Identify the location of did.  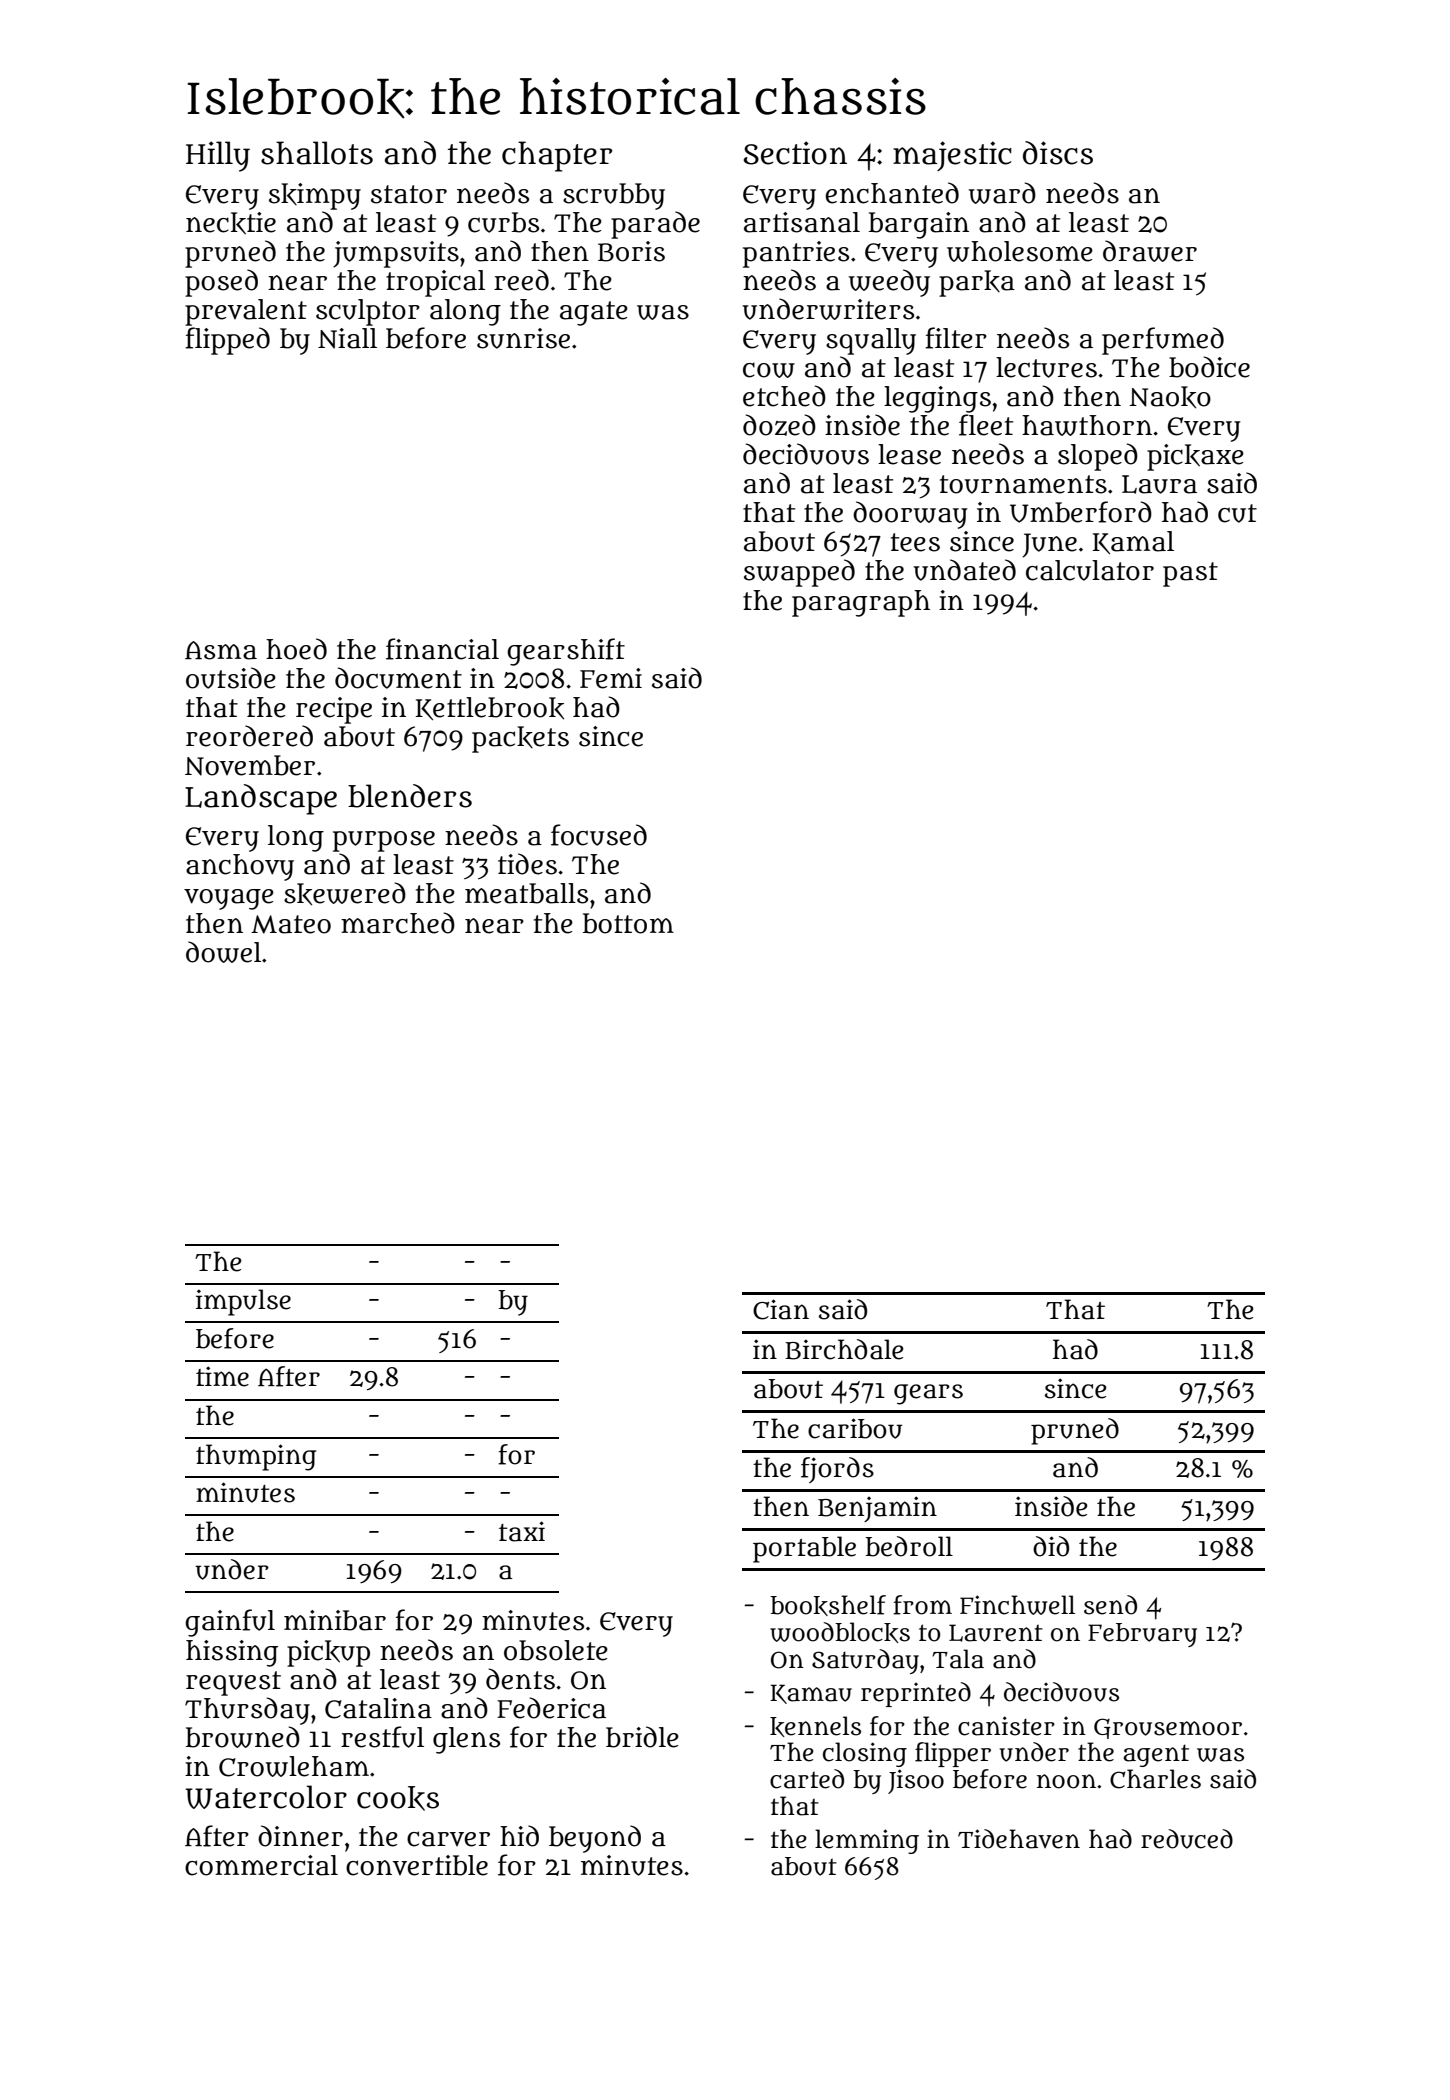
(1051, 1546).
